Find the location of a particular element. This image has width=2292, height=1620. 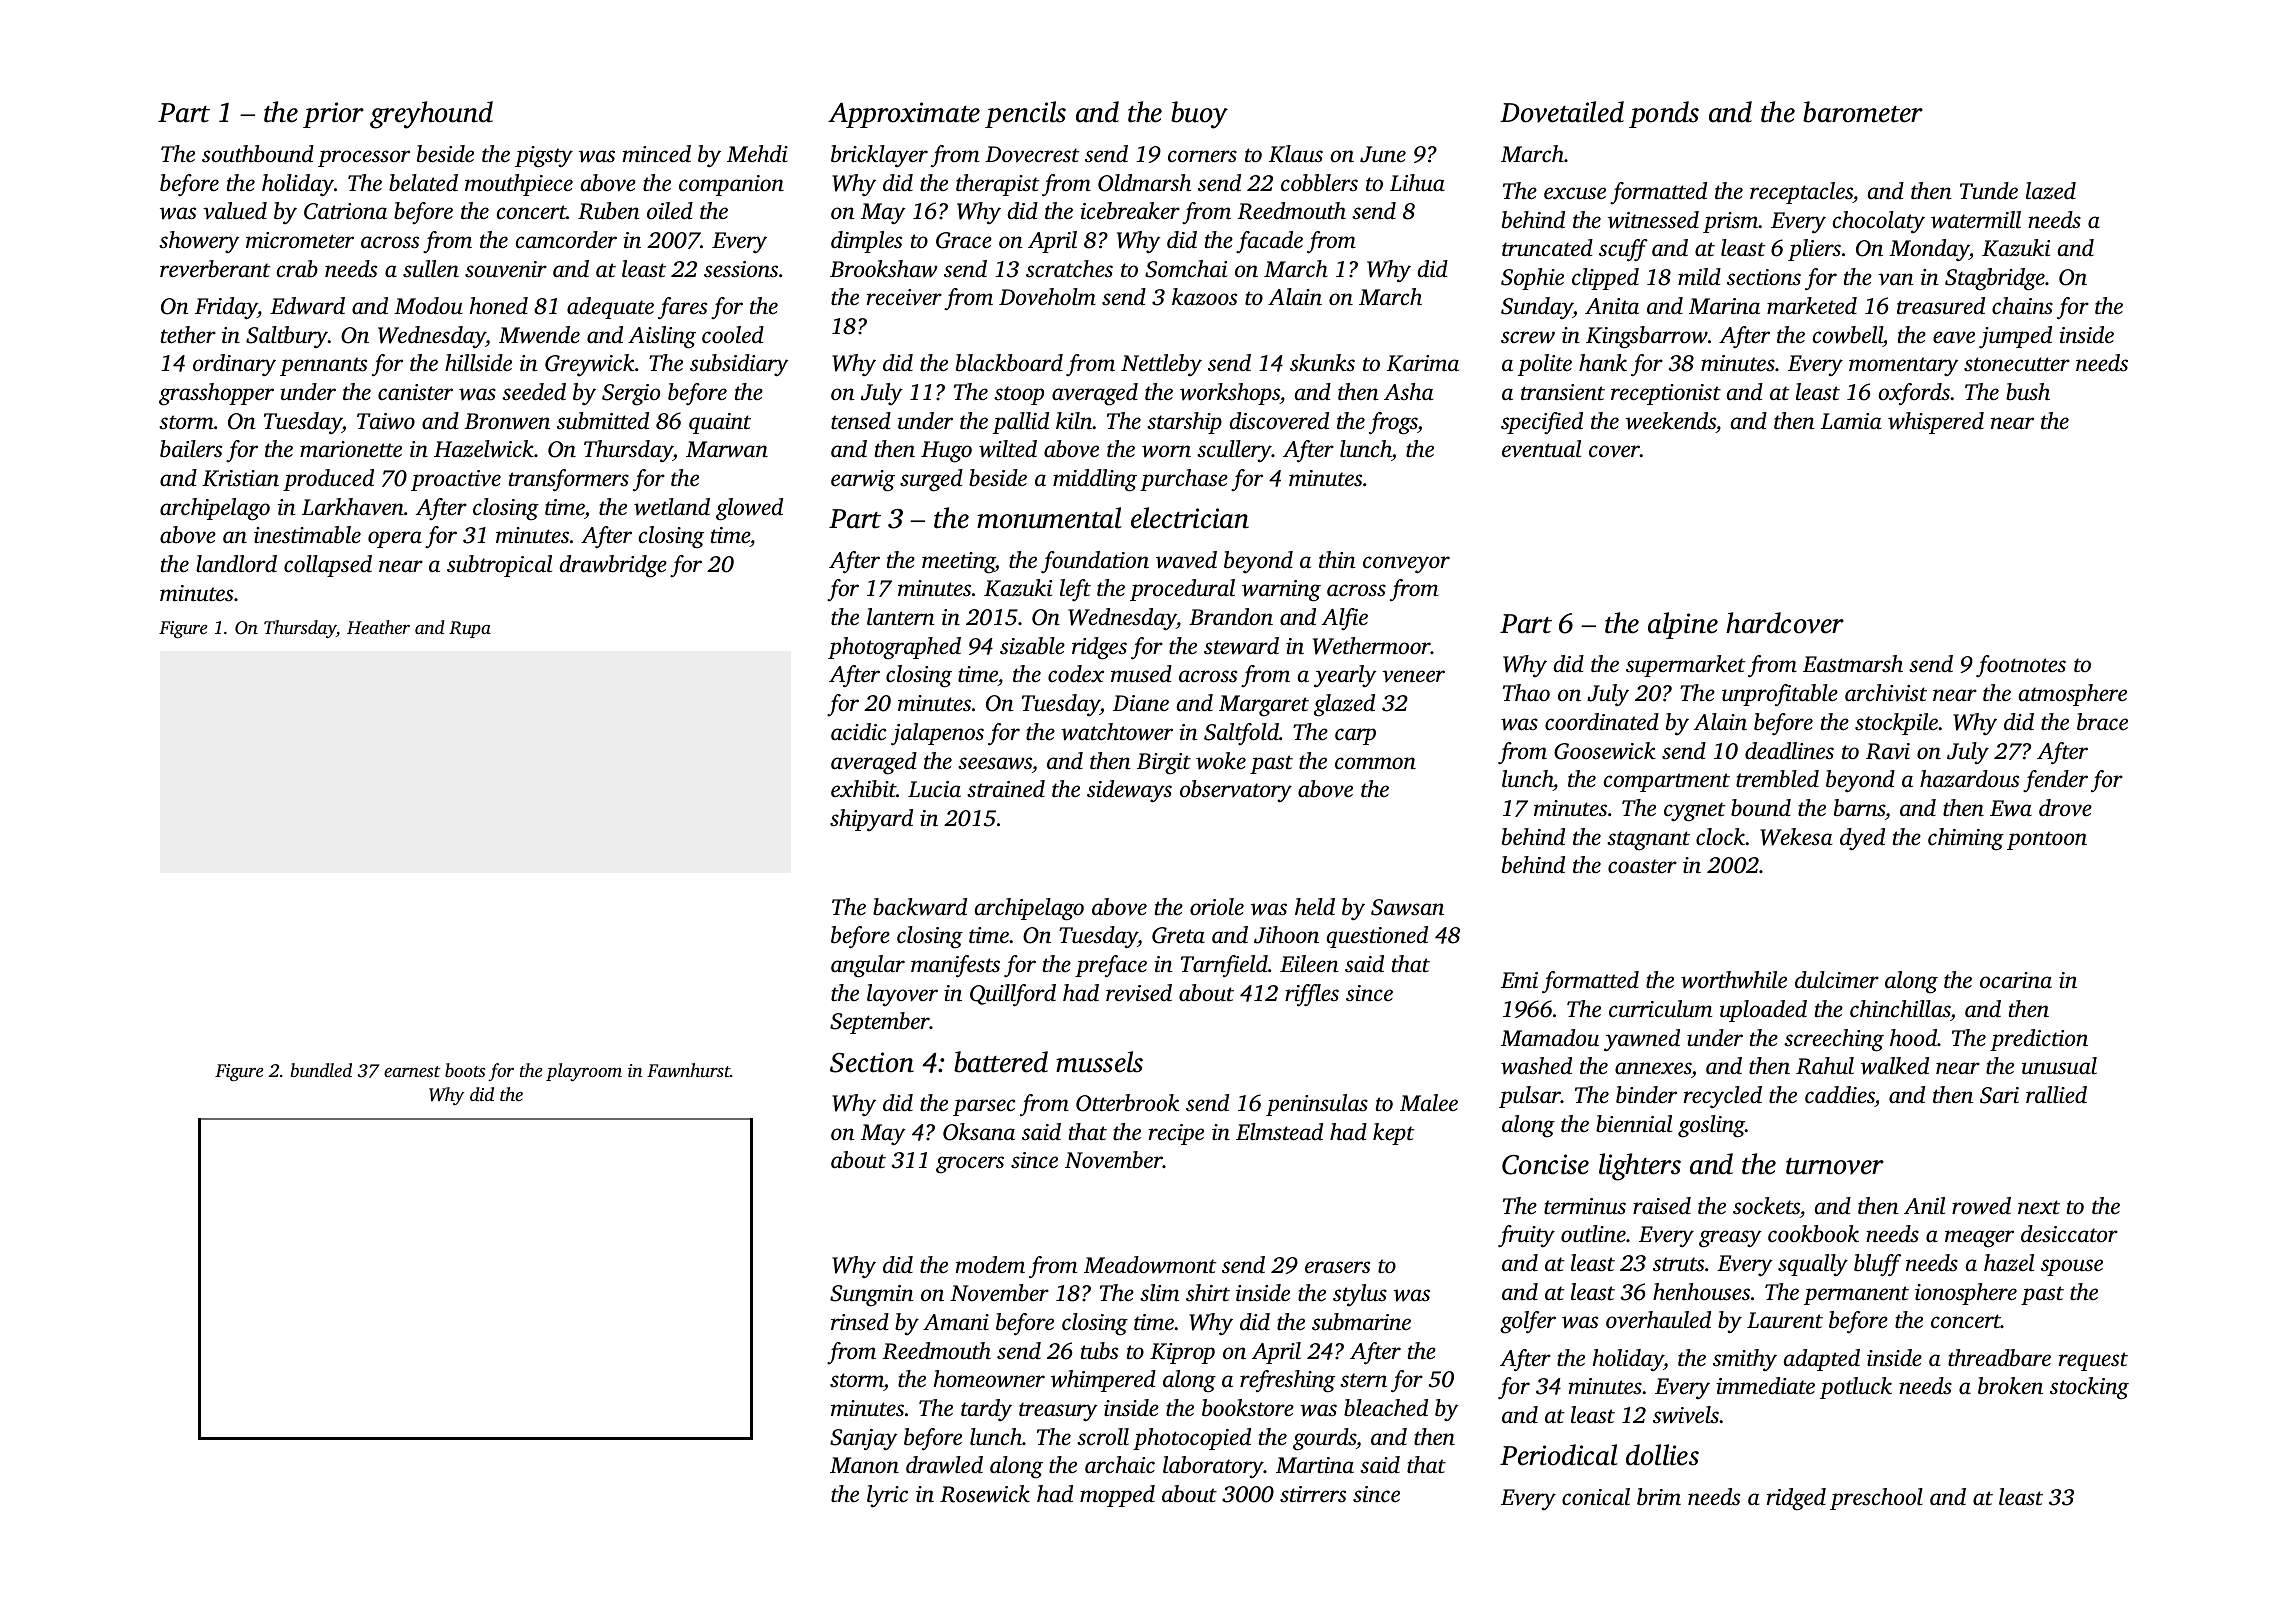

earnest is located at coordinates (412, 1071).
